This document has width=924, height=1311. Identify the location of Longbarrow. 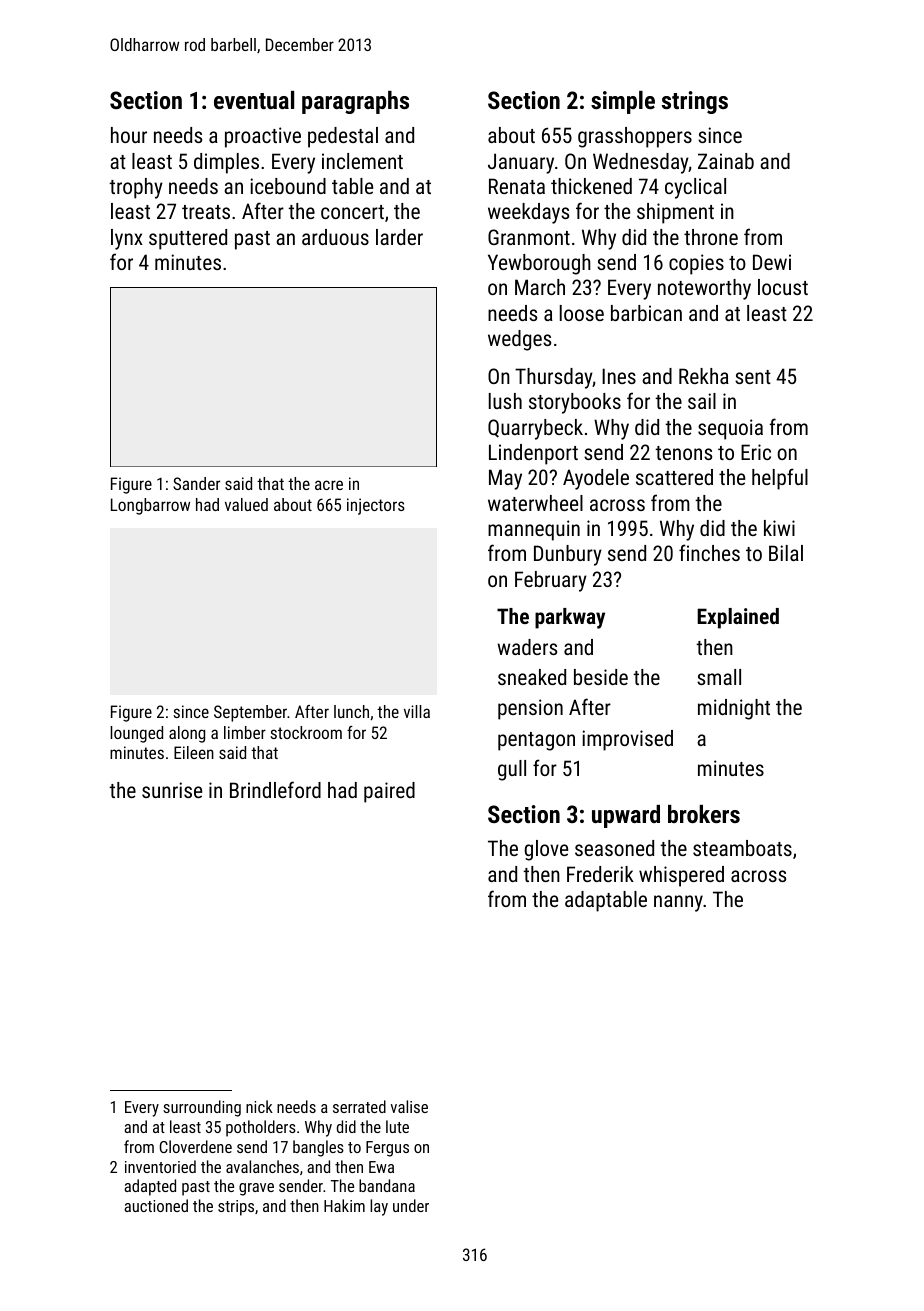
(150, 506).
